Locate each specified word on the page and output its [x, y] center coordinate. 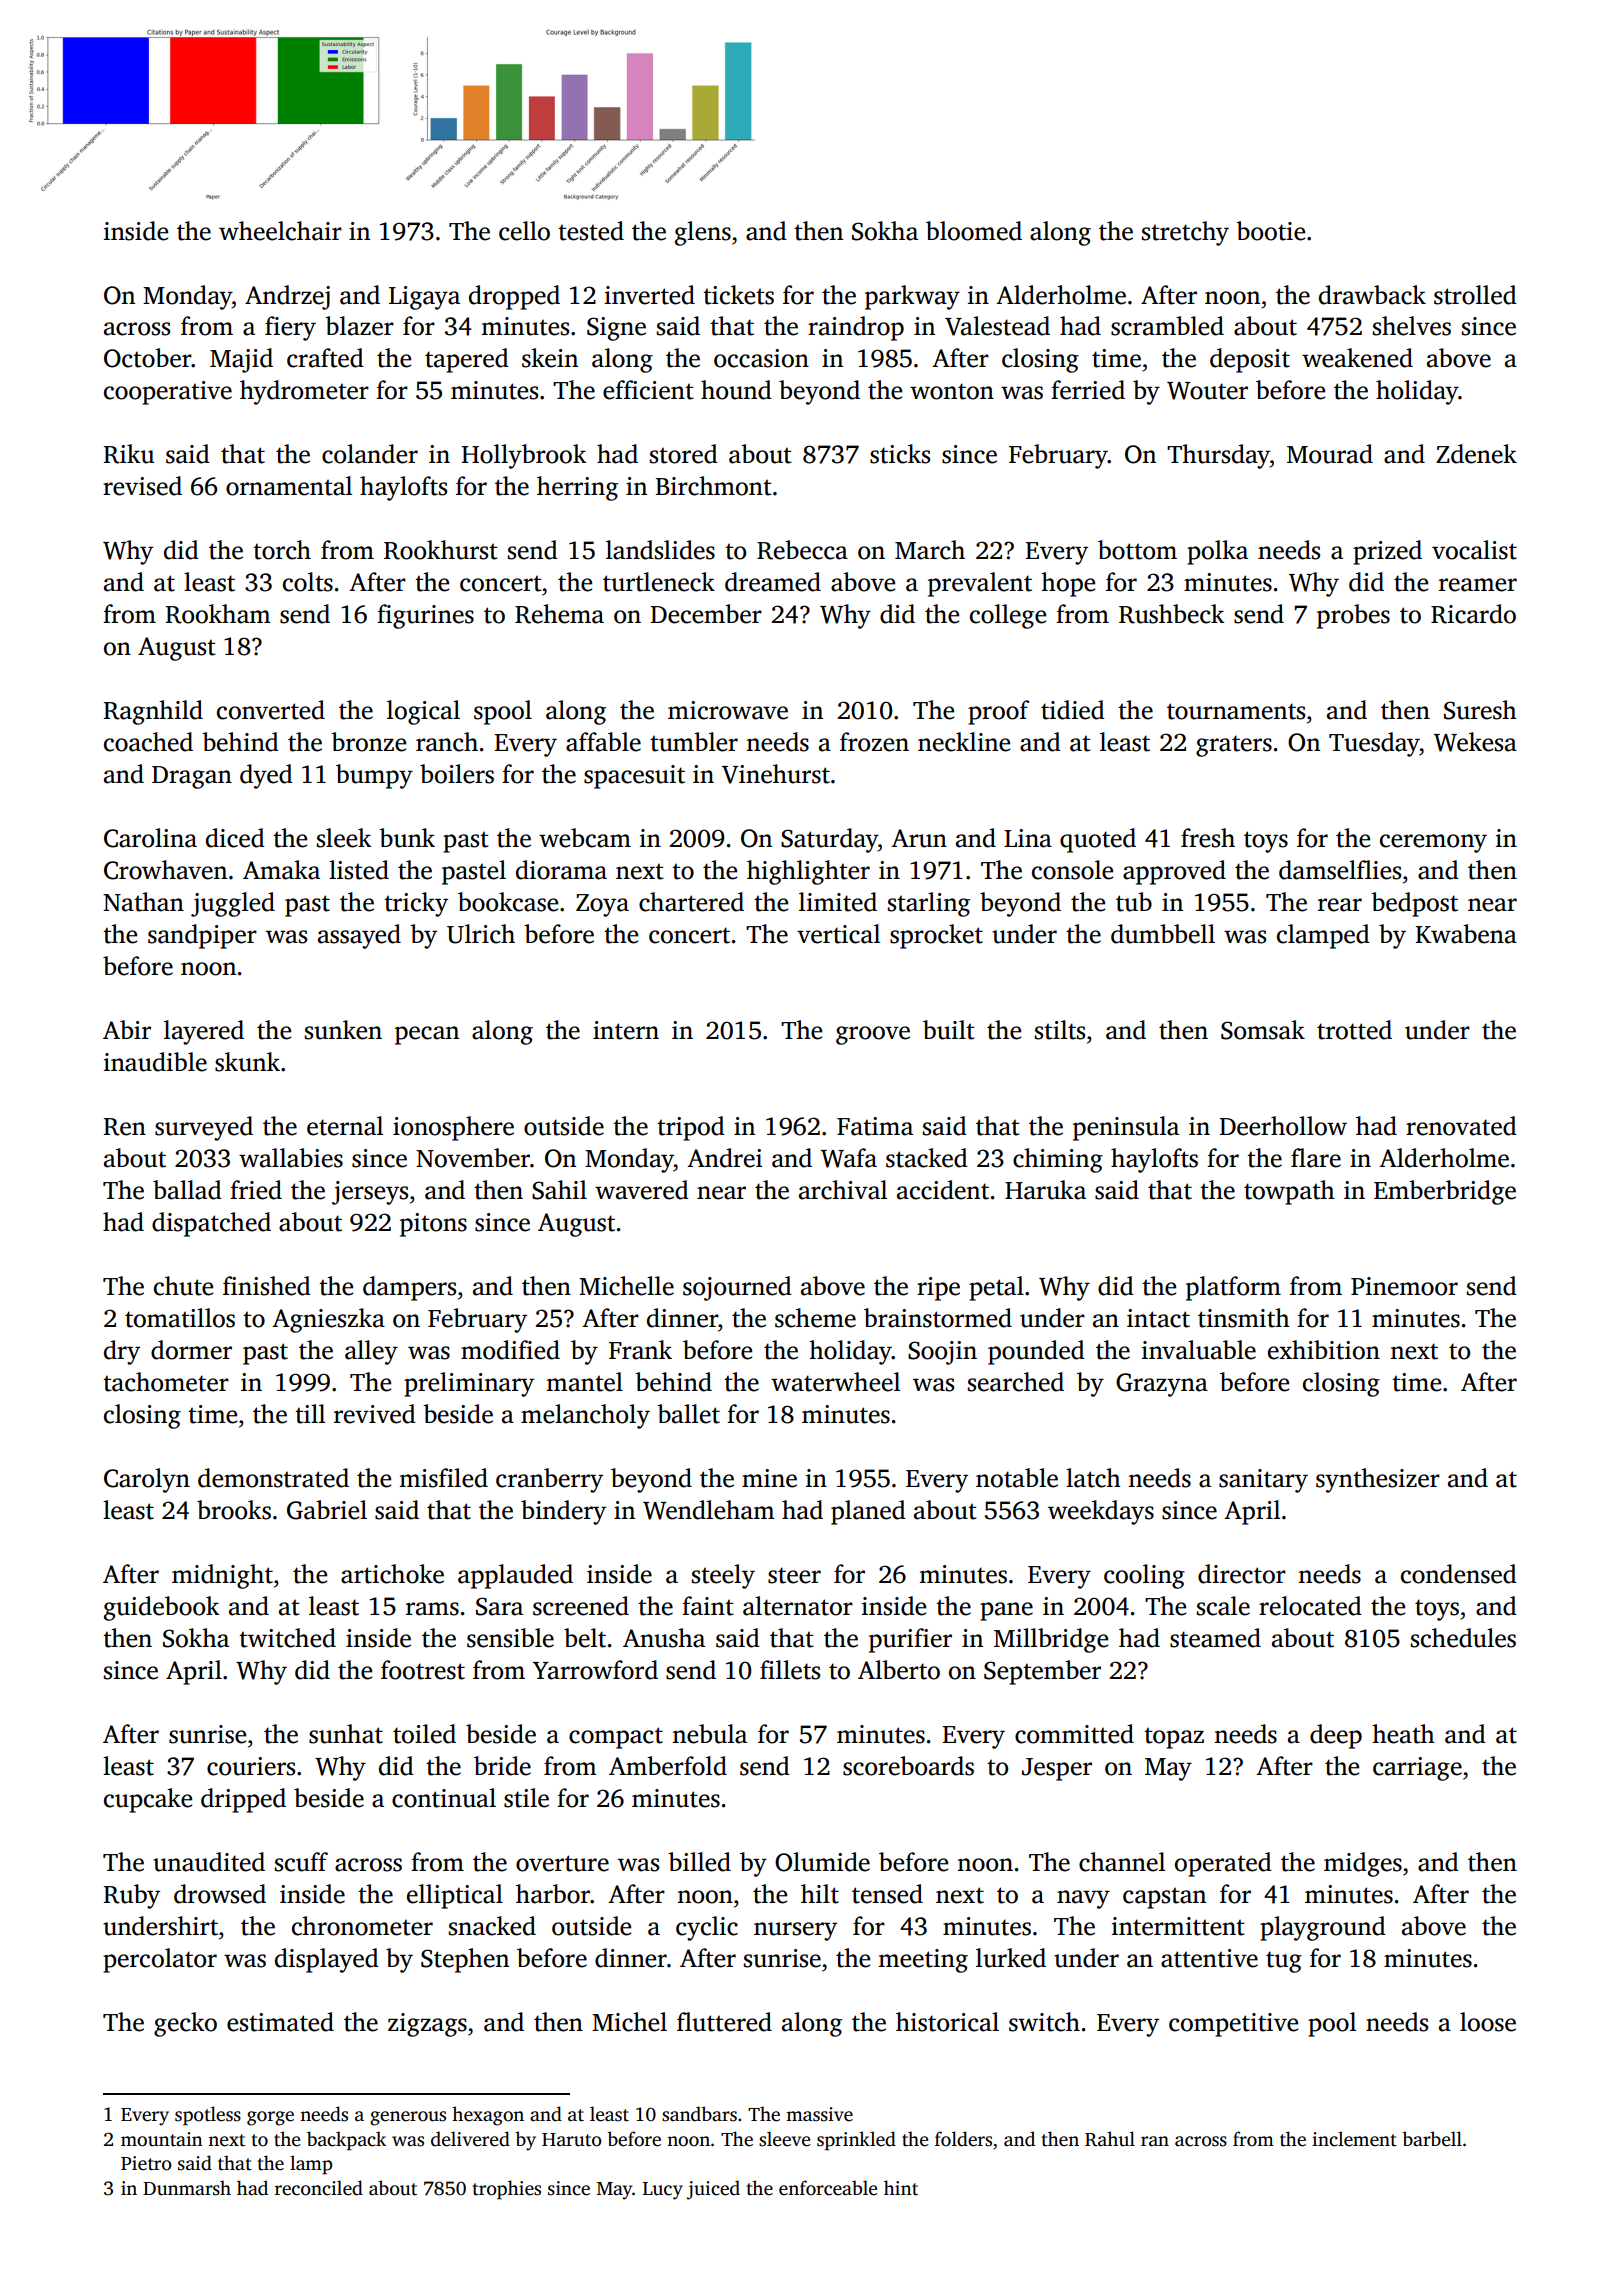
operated [1223, 1864]
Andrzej [287, 297]
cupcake [148, 1800]
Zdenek [1476, 454]
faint [708, 1606]
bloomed [974, 231]
